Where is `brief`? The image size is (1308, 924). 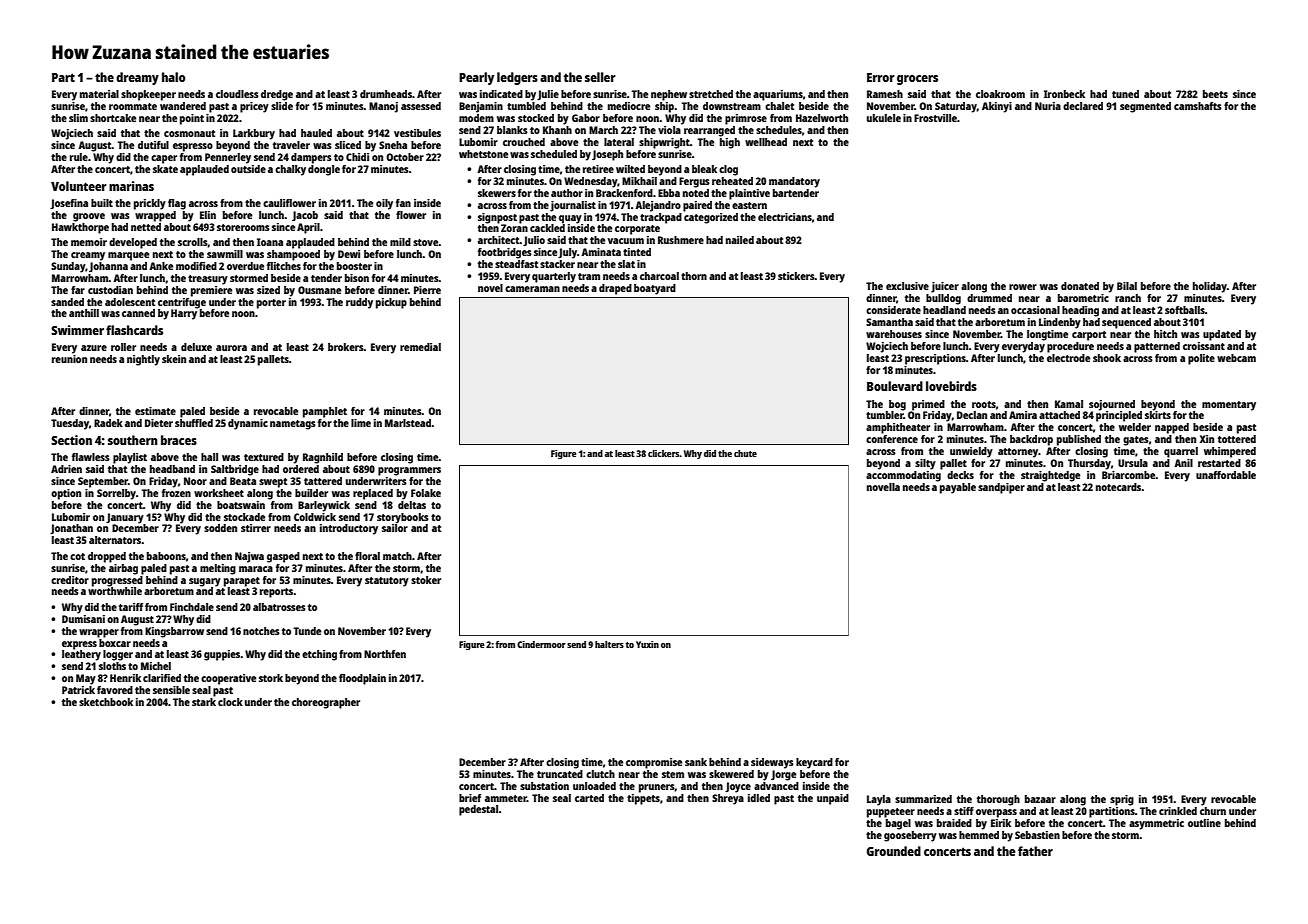 brief is located at coordinates (470, 798).
